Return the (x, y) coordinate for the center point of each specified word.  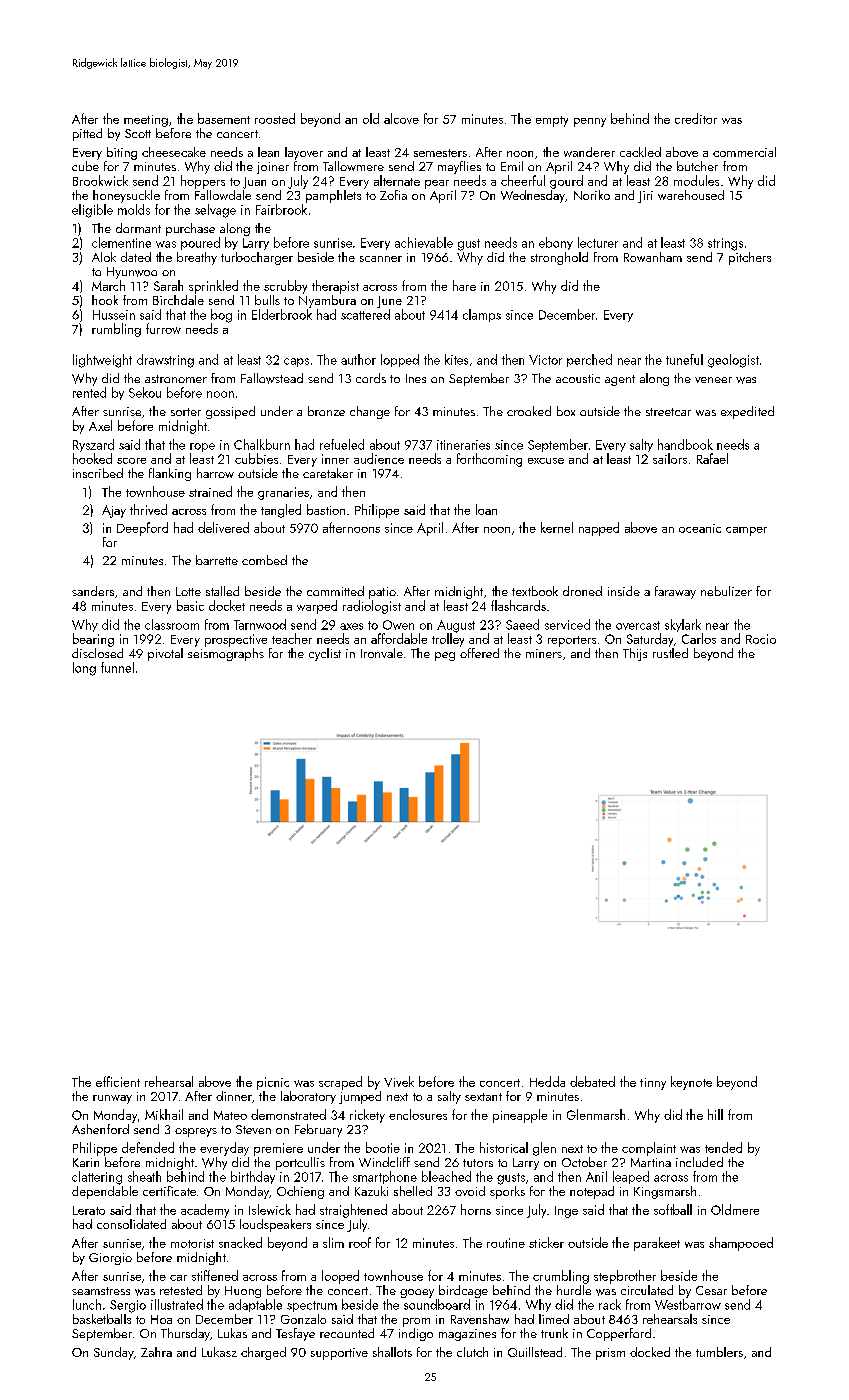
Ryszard (93, 445)
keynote (691, 1083)
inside (624, 591)
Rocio (761, 639)
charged (263, 1353)
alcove (401, 118)
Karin (86, 1162)
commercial (744, 152)
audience (379, 458)
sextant (483, 1097)
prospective (236, 640)
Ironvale (382, 653)
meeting (146, 121)
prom (416, 1322)
